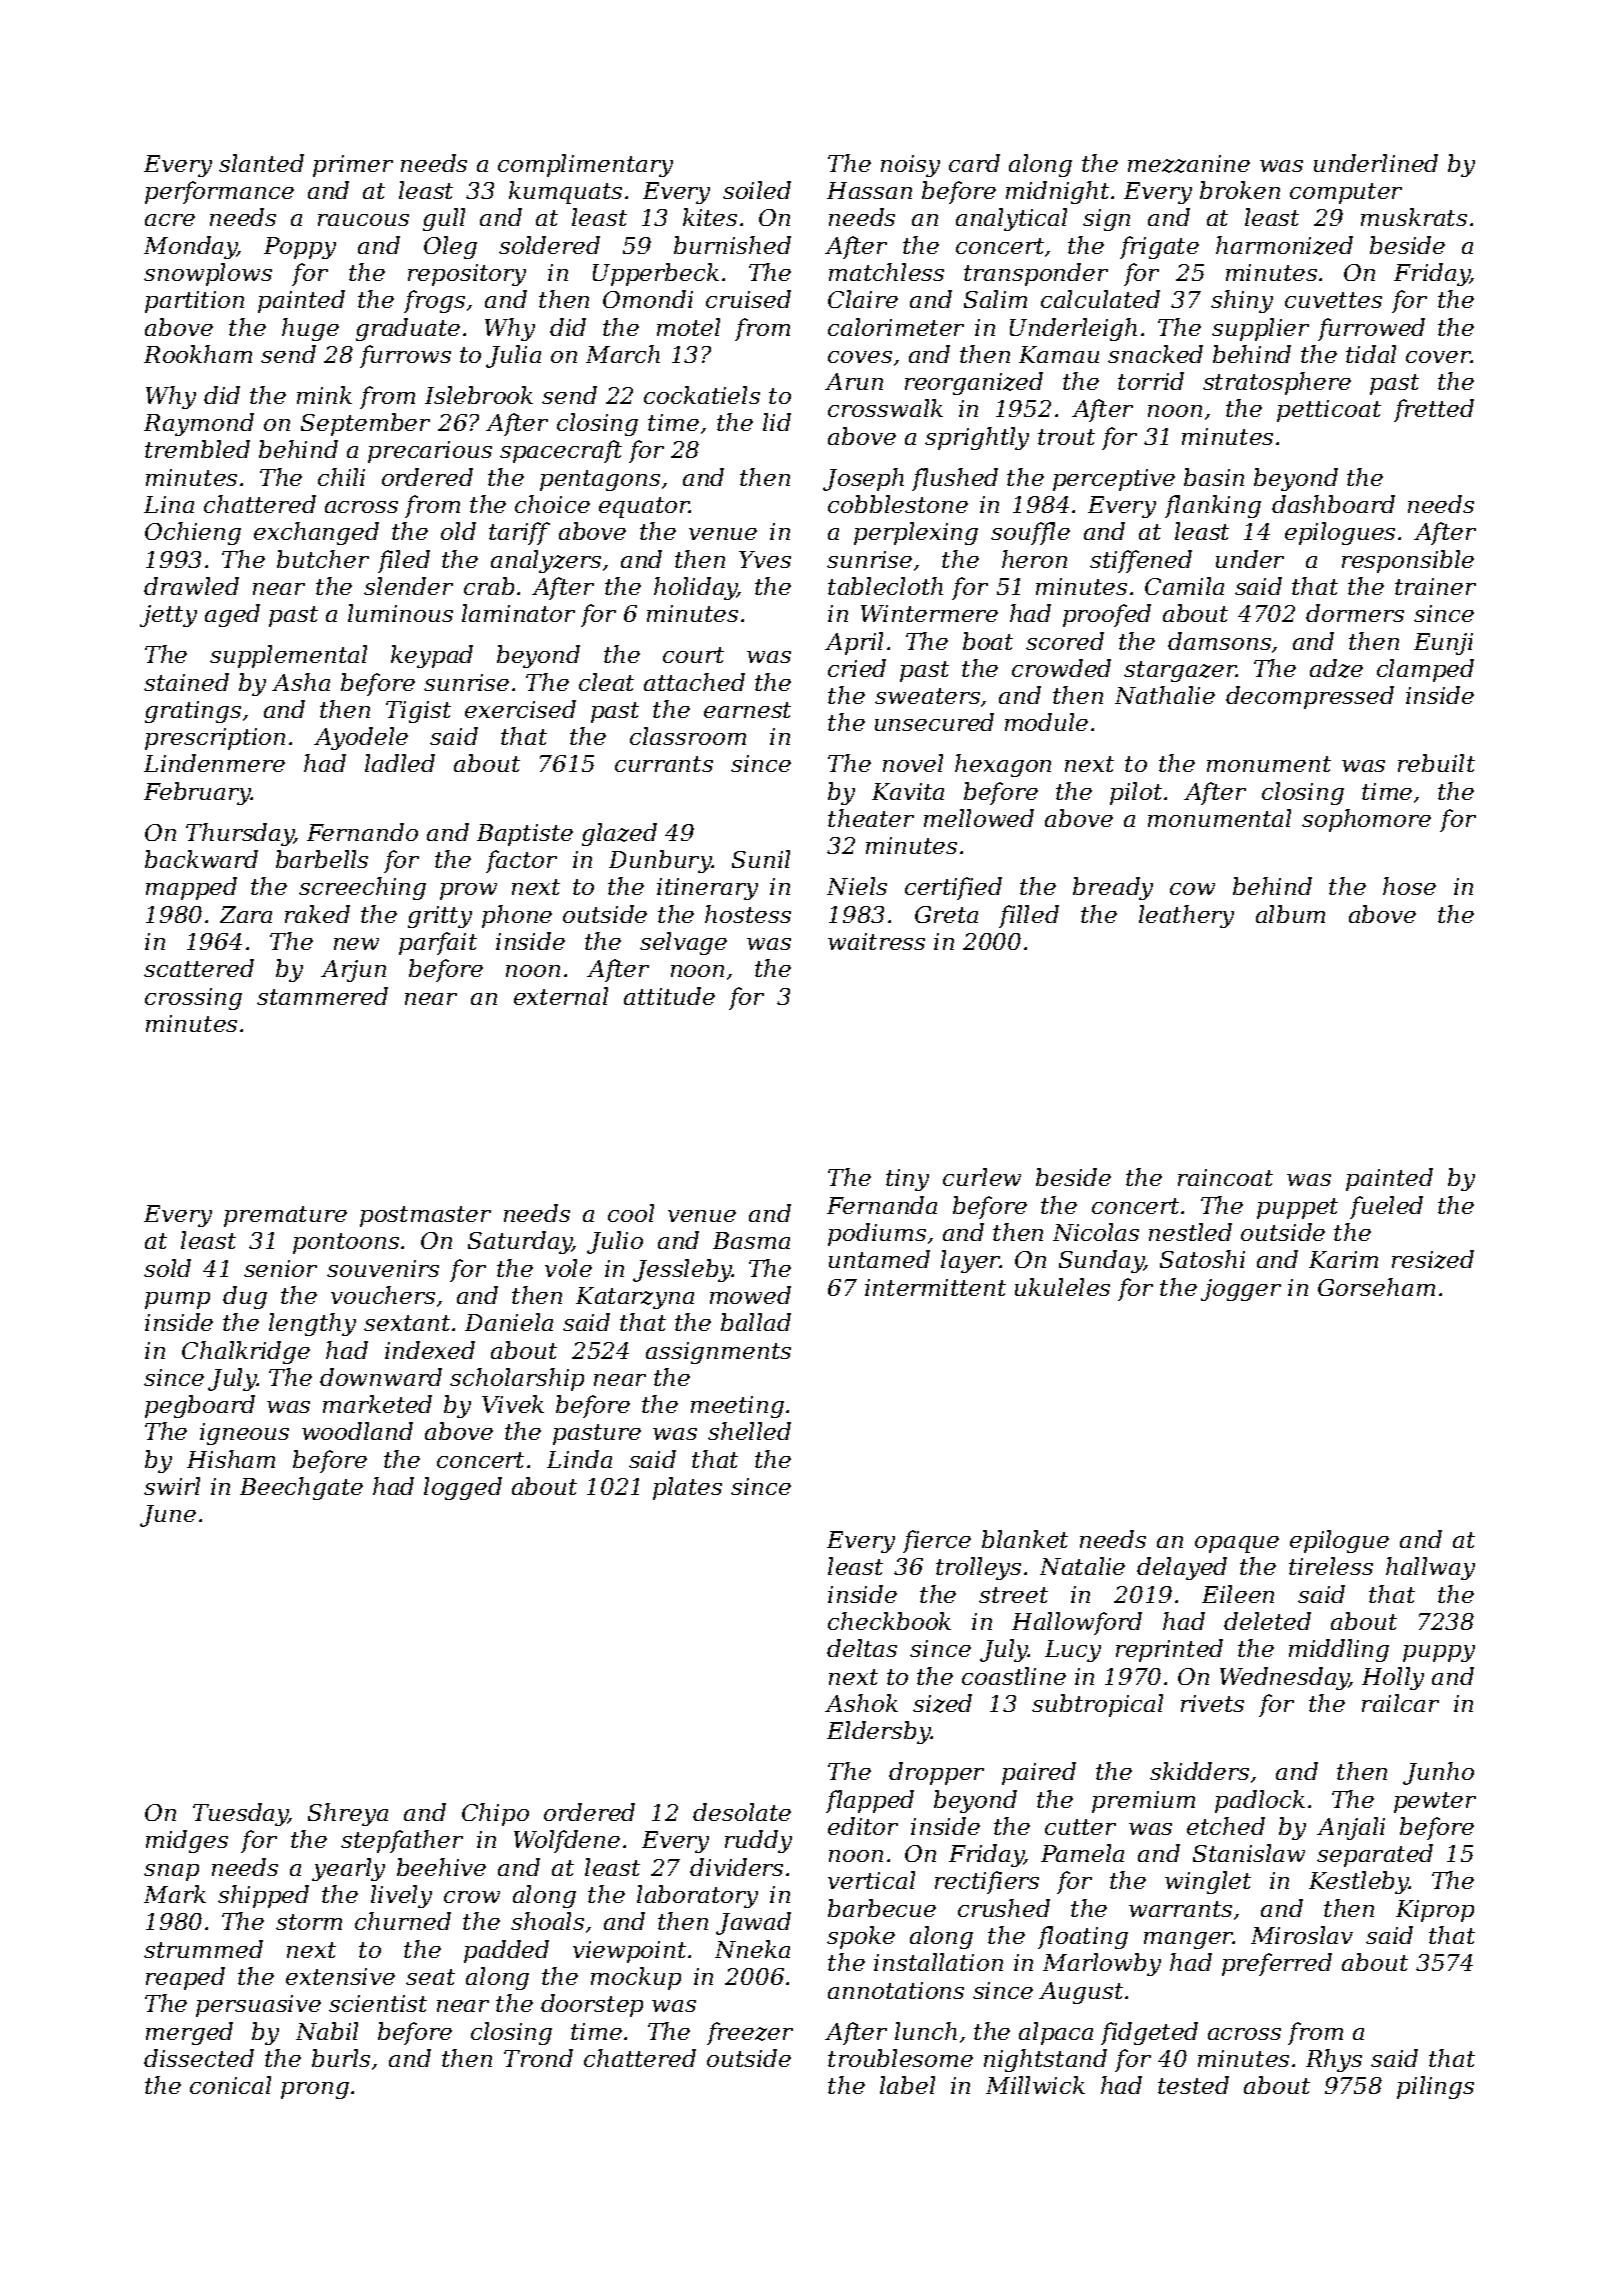  I want to click on hose, so click(1409, 886).
